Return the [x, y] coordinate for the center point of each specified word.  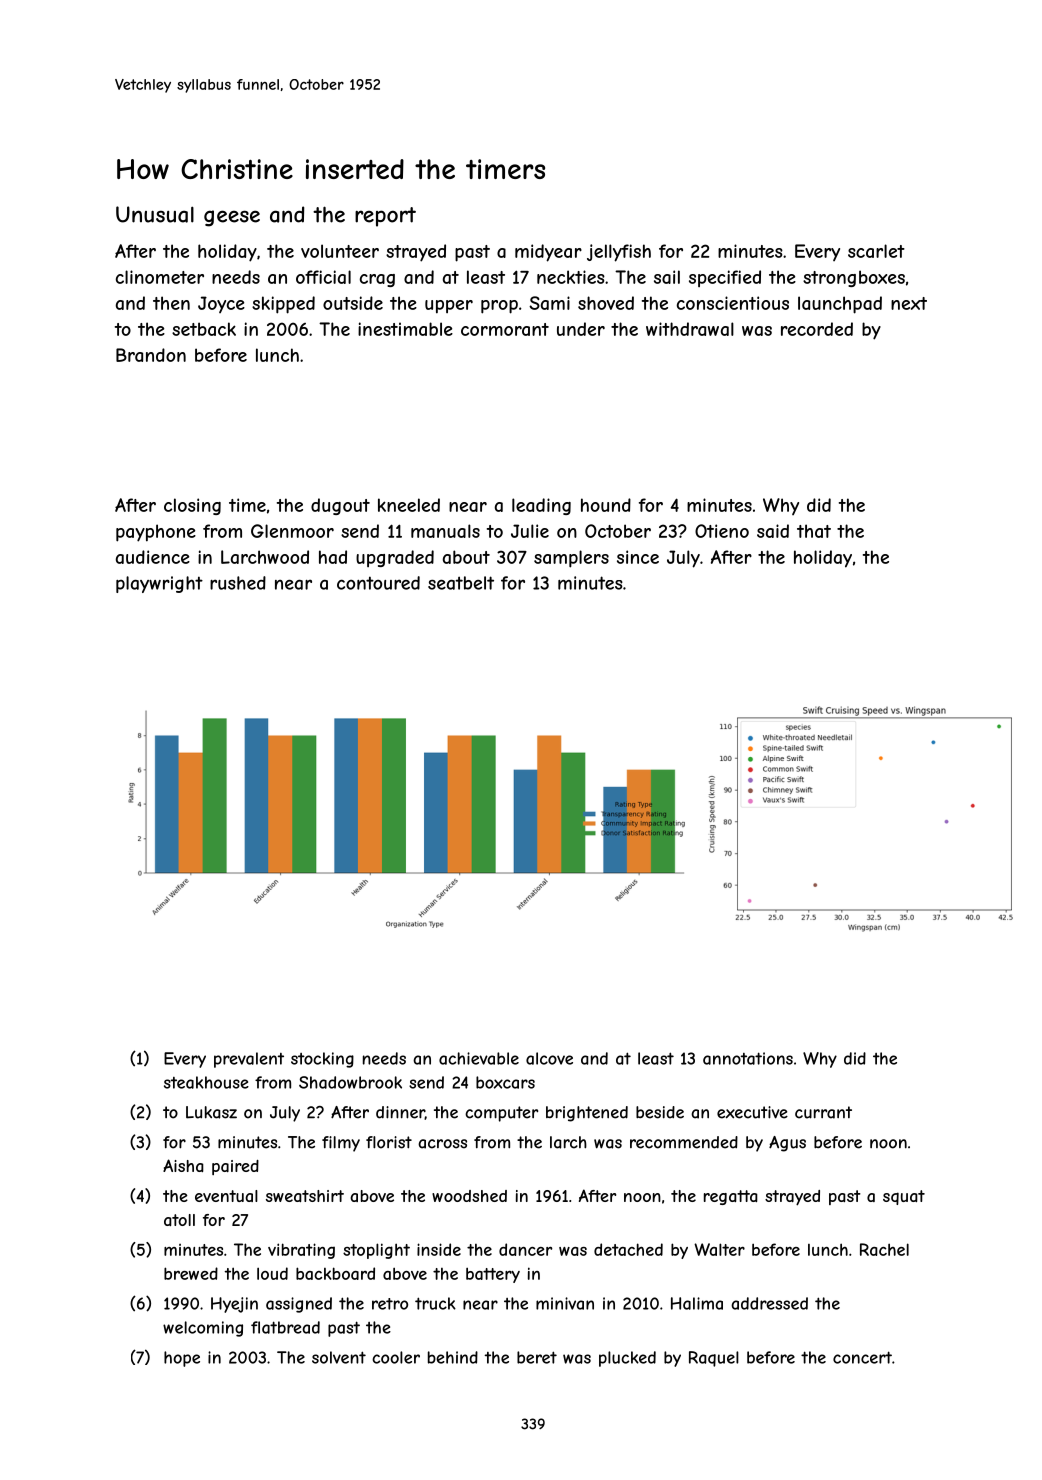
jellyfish [619, 253]
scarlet [876, 251]
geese [232, 218]
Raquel [714, 1359]
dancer [525, 1249]
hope [182, 1359]
